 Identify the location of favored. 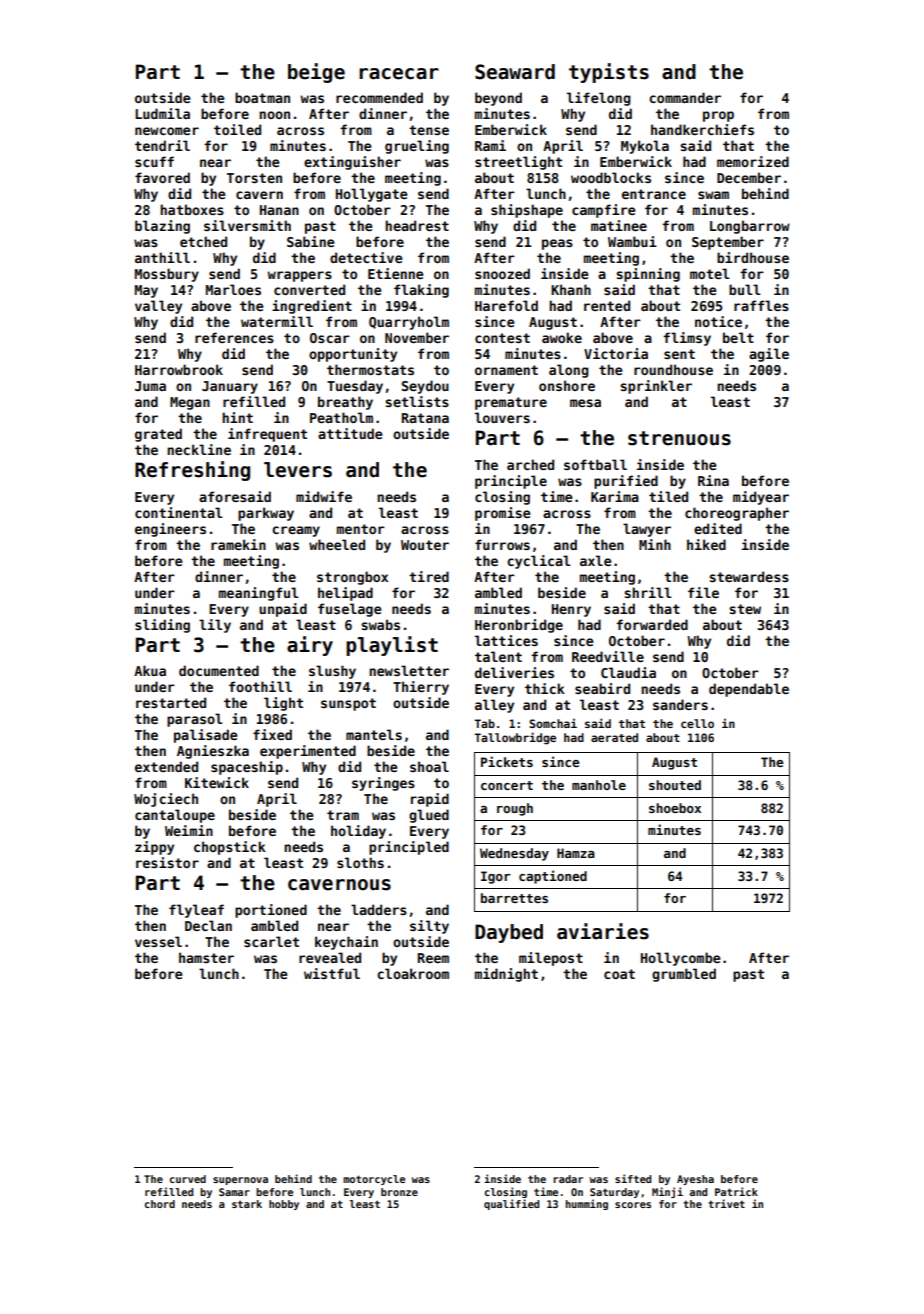
(162, 177).
